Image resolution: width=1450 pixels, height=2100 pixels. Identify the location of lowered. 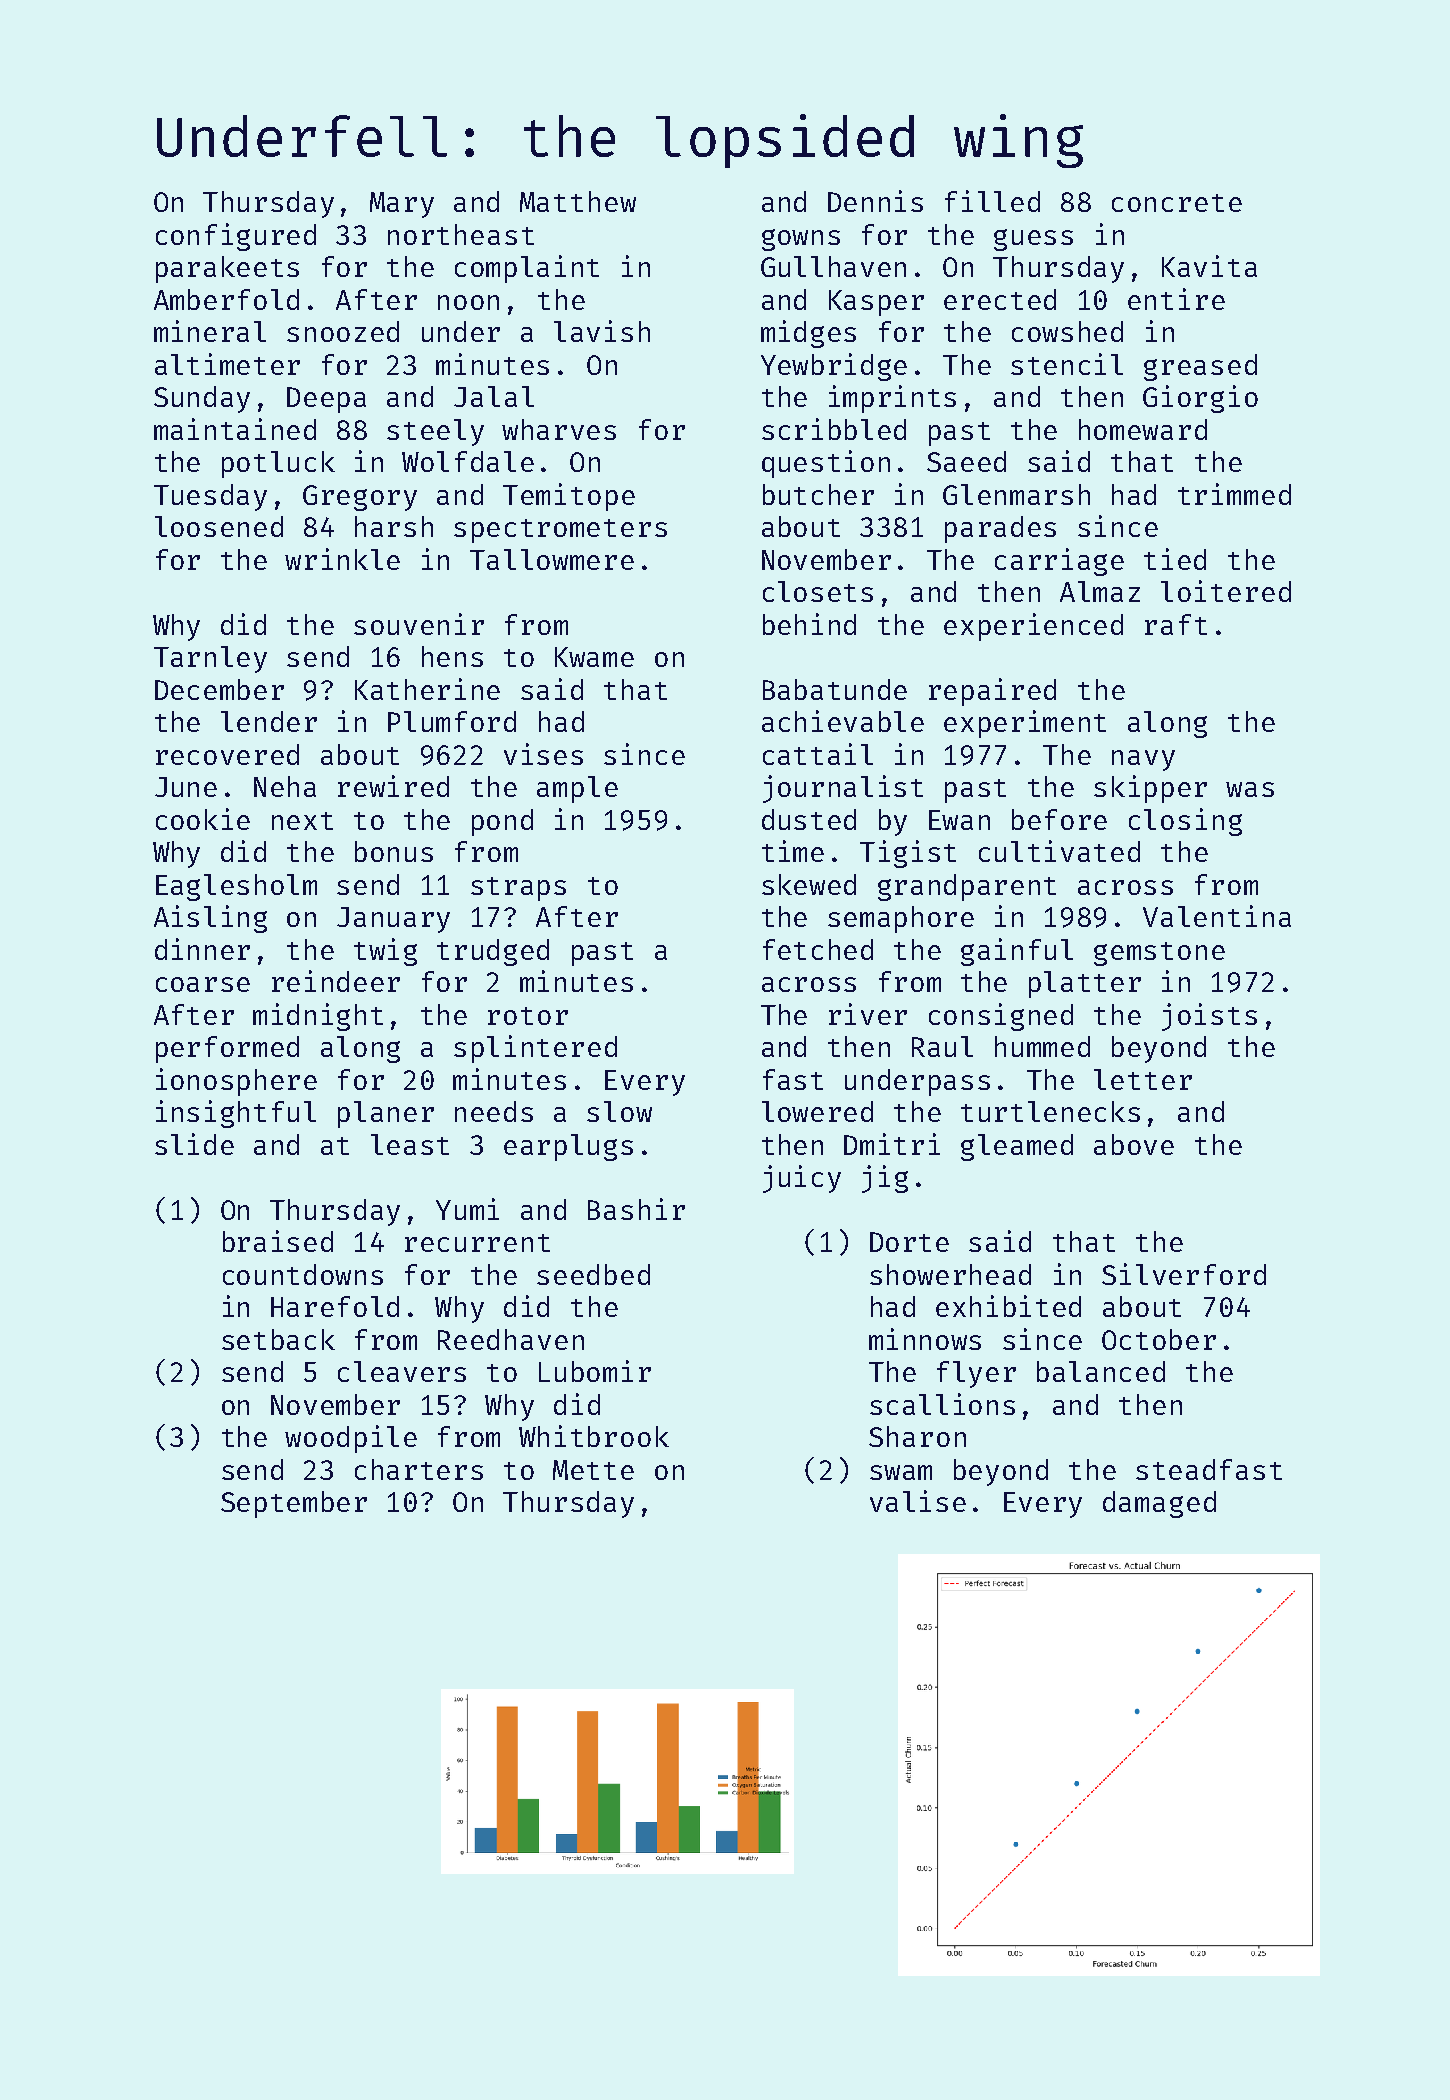
(817, 1111).
